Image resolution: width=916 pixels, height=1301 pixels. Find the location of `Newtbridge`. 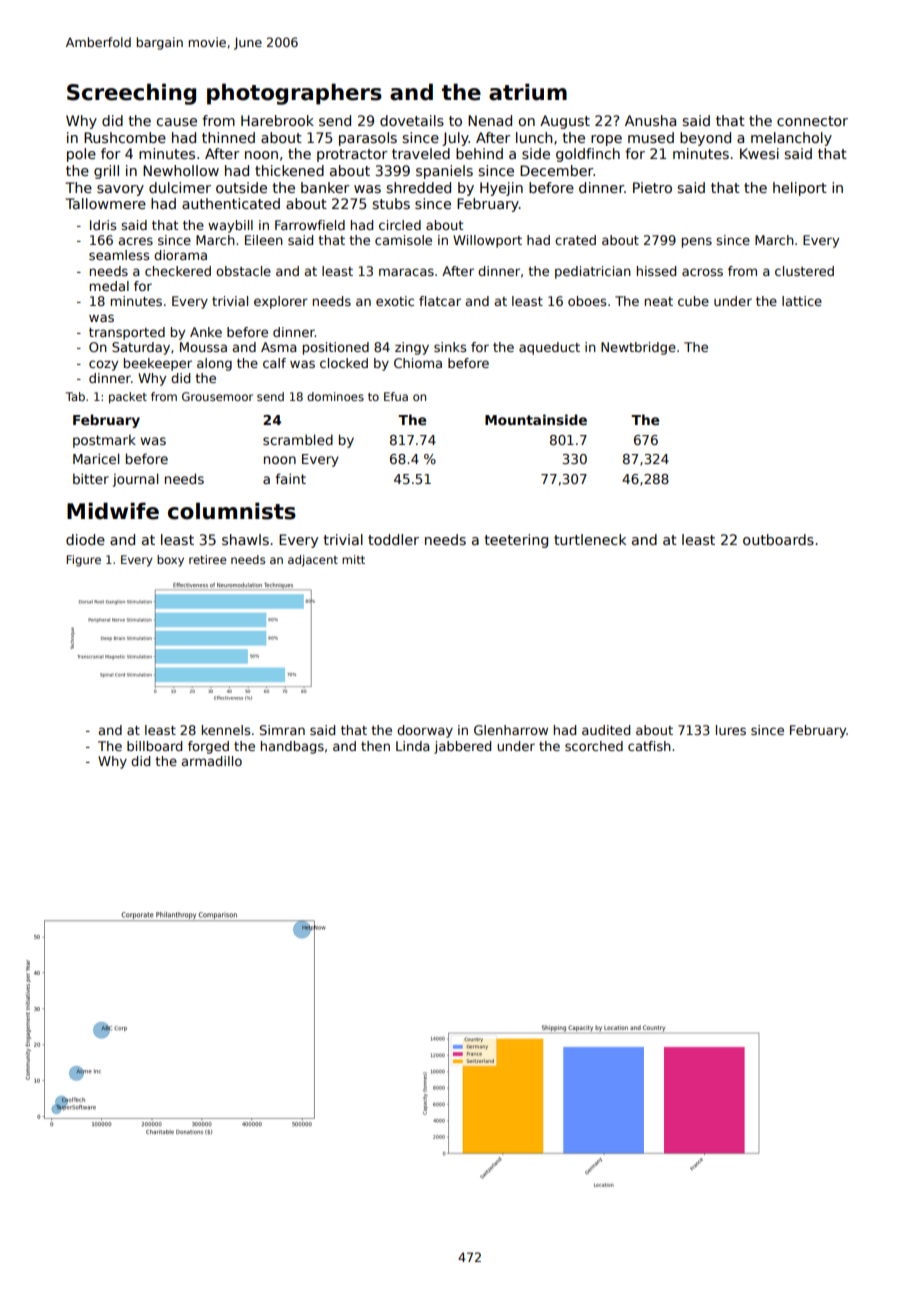

Newtbridge is located at coordinates (638, 348).
